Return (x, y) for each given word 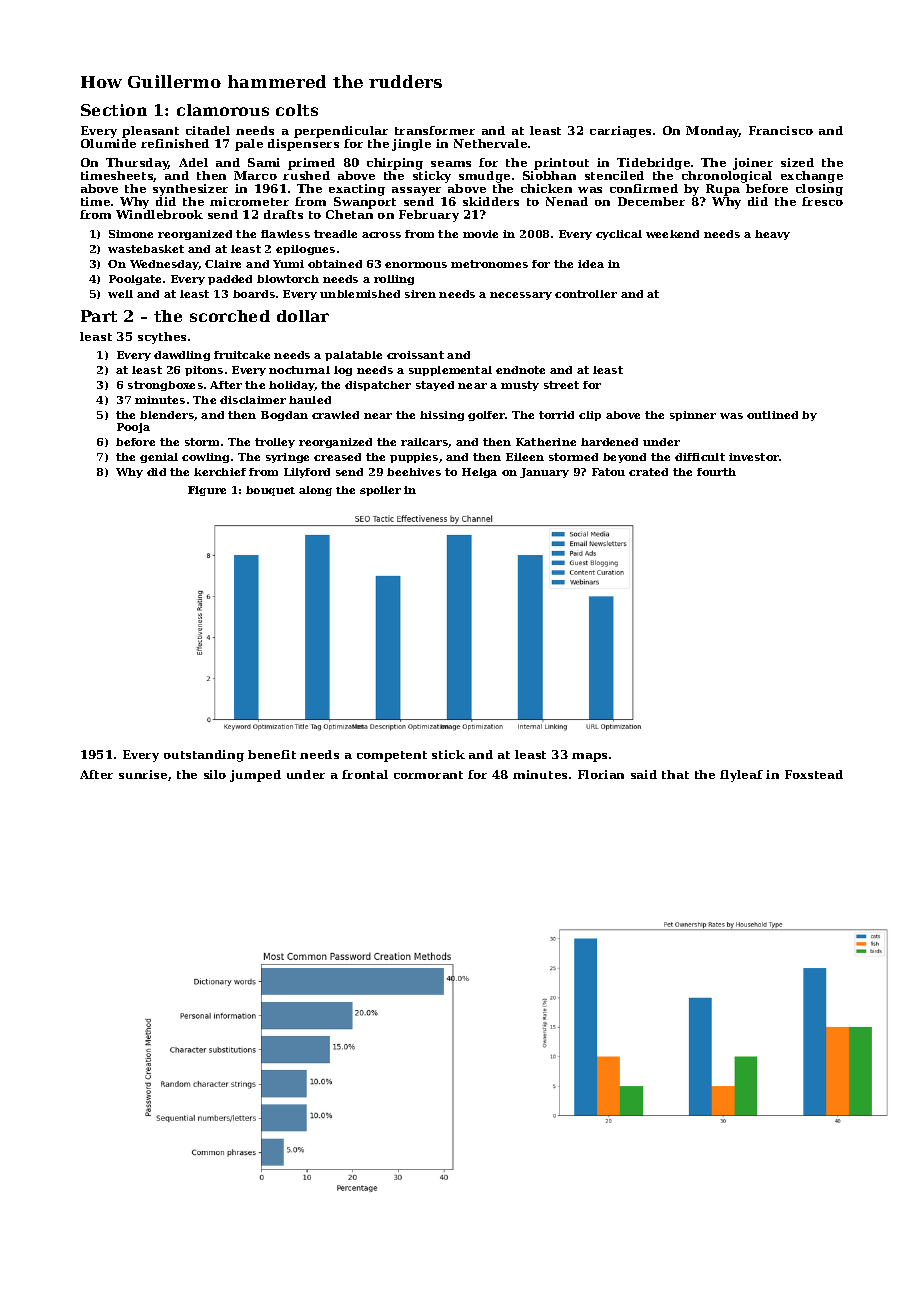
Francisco (781, 130)
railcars (424, 442)
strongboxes (165, 386)
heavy (772, 235)
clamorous (223, 110)
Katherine (546, 442)
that (675, 774)
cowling (205, 458)
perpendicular (341, 132)
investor (754, 457)
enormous (416, 265)
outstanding (204, 756)
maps (589, 757)
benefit (272, 754)
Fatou (608, 472)
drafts (283, 214)
